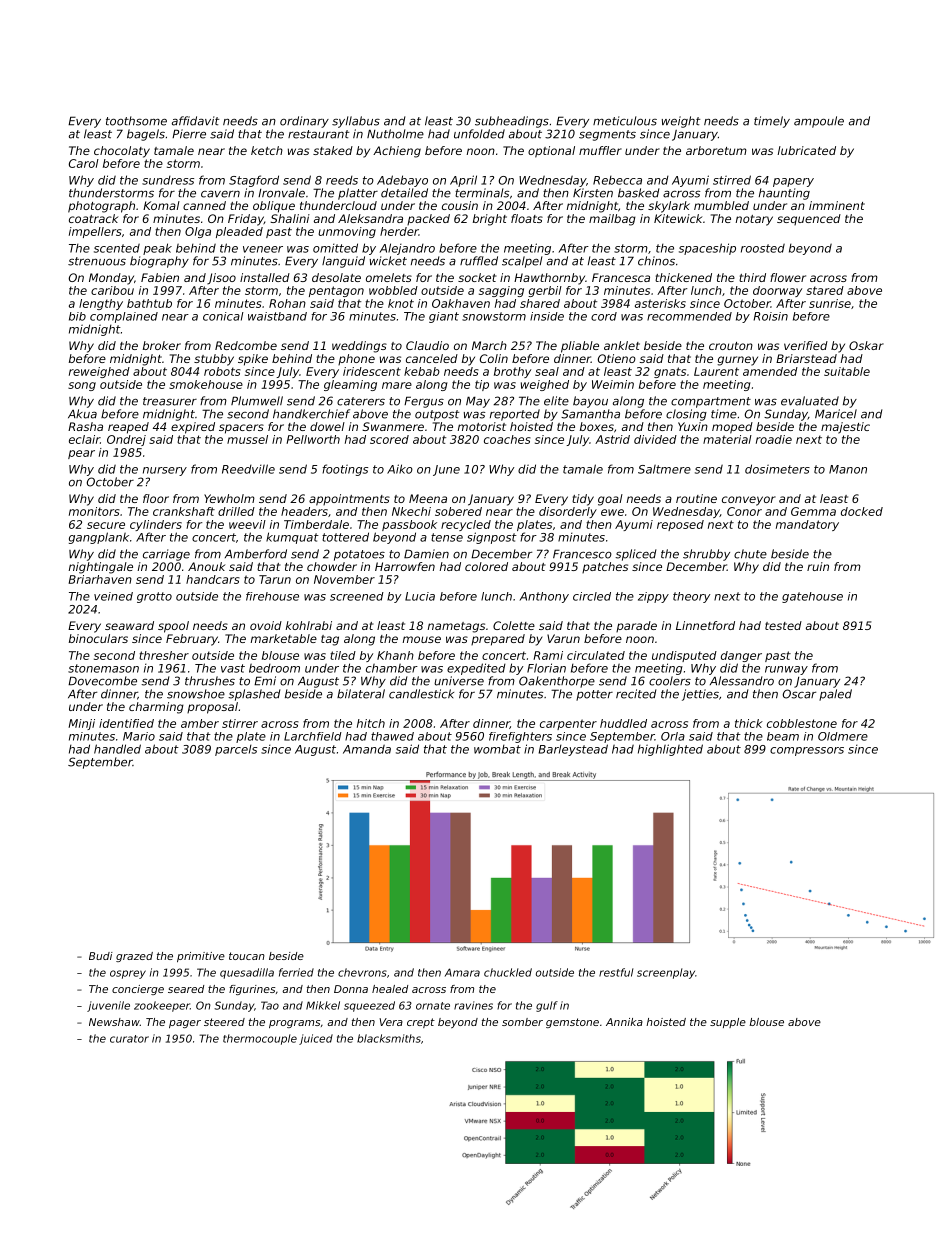 The height and width of the screenshot is (1233, 952). What do you see at coordinates (582, 554) in the screenshot?
I see `Francesco` at bounding box center [582, 554].
